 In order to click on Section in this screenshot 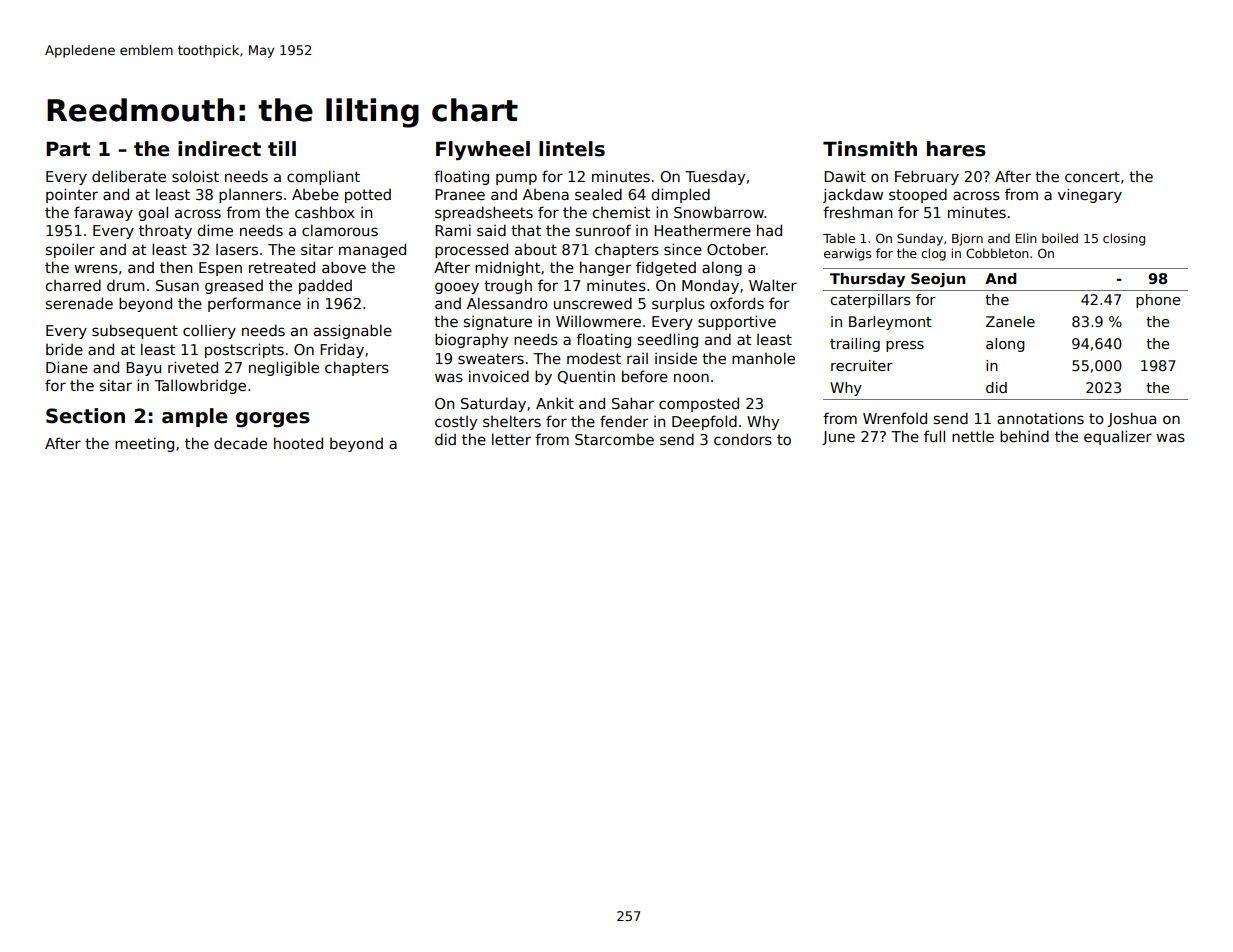, I will do `click(85, 416)`.
